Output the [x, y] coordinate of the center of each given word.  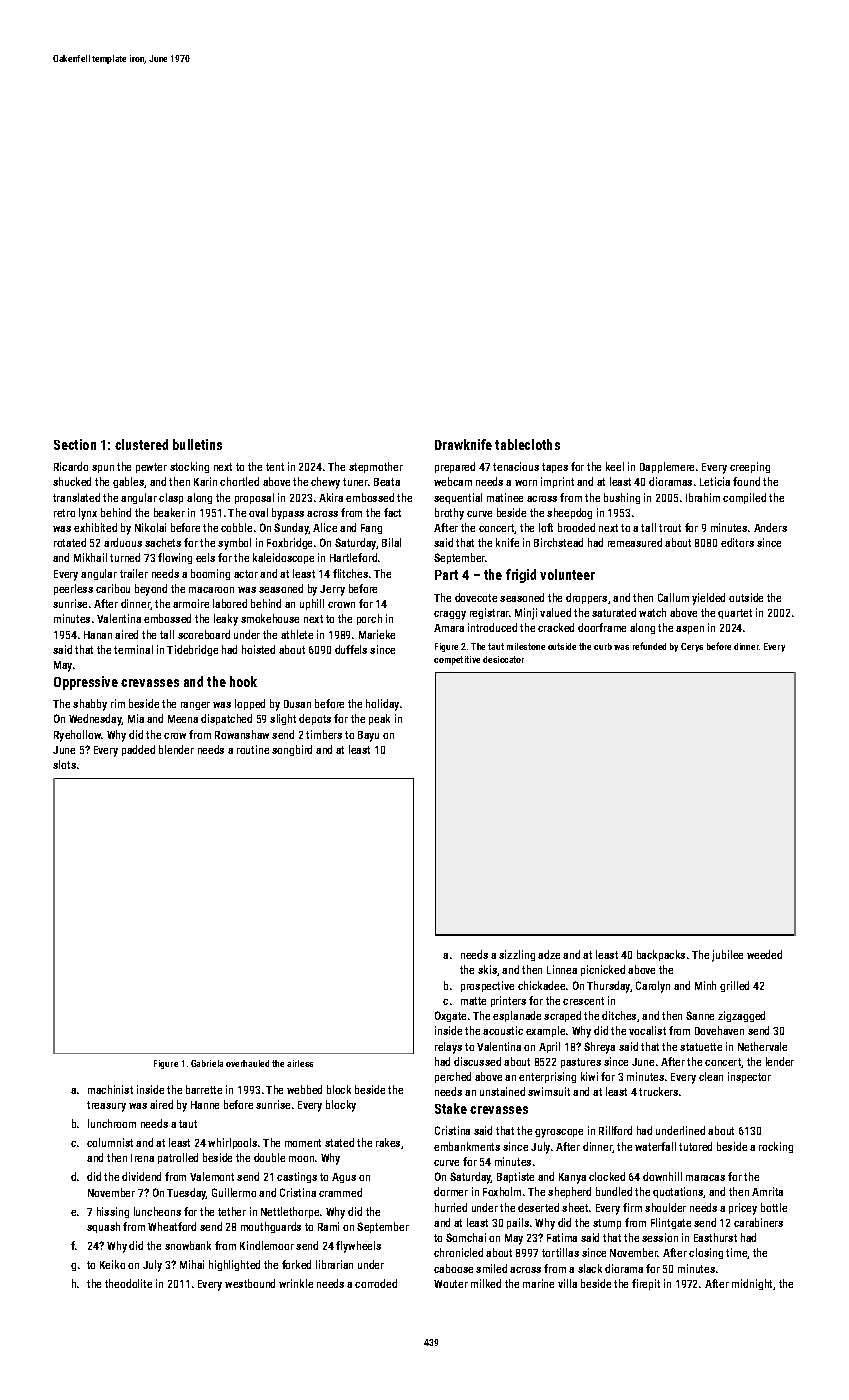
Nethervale [762, 1046]
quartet [735, 614]
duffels [351, 649]
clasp [171, 498]
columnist [110, 1142]
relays [448, 1048]
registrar [489, 613]
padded [138, 750]
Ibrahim [703, 497]
